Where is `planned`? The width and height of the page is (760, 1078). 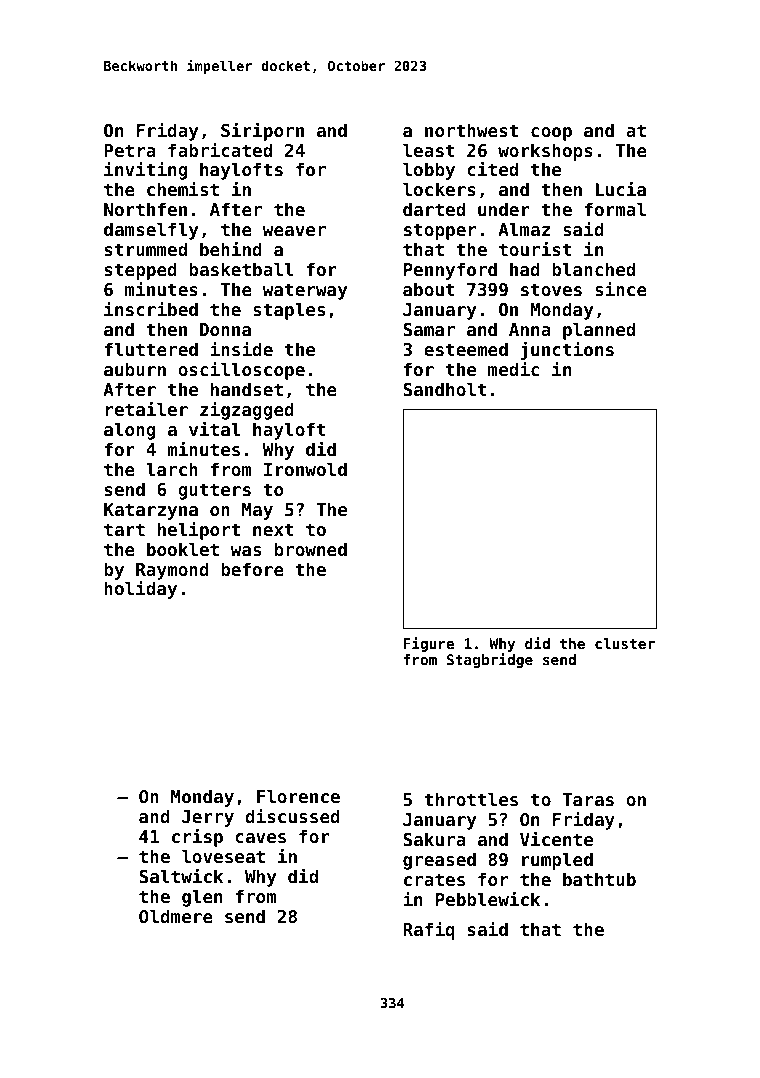
planned is located at coordinates (599, 331).
